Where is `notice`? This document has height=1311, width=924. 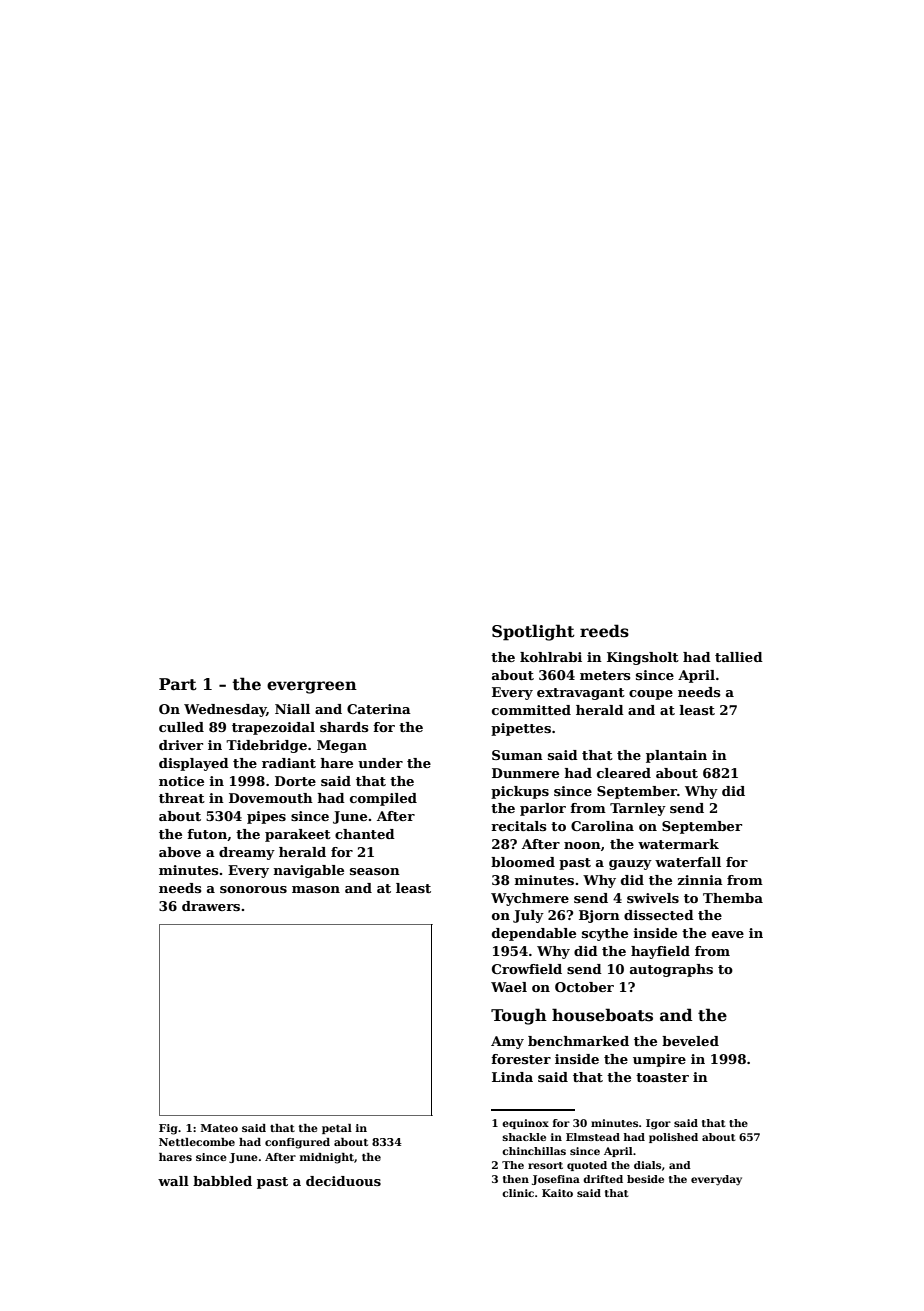 notice is located at coordinates (181, 781).
